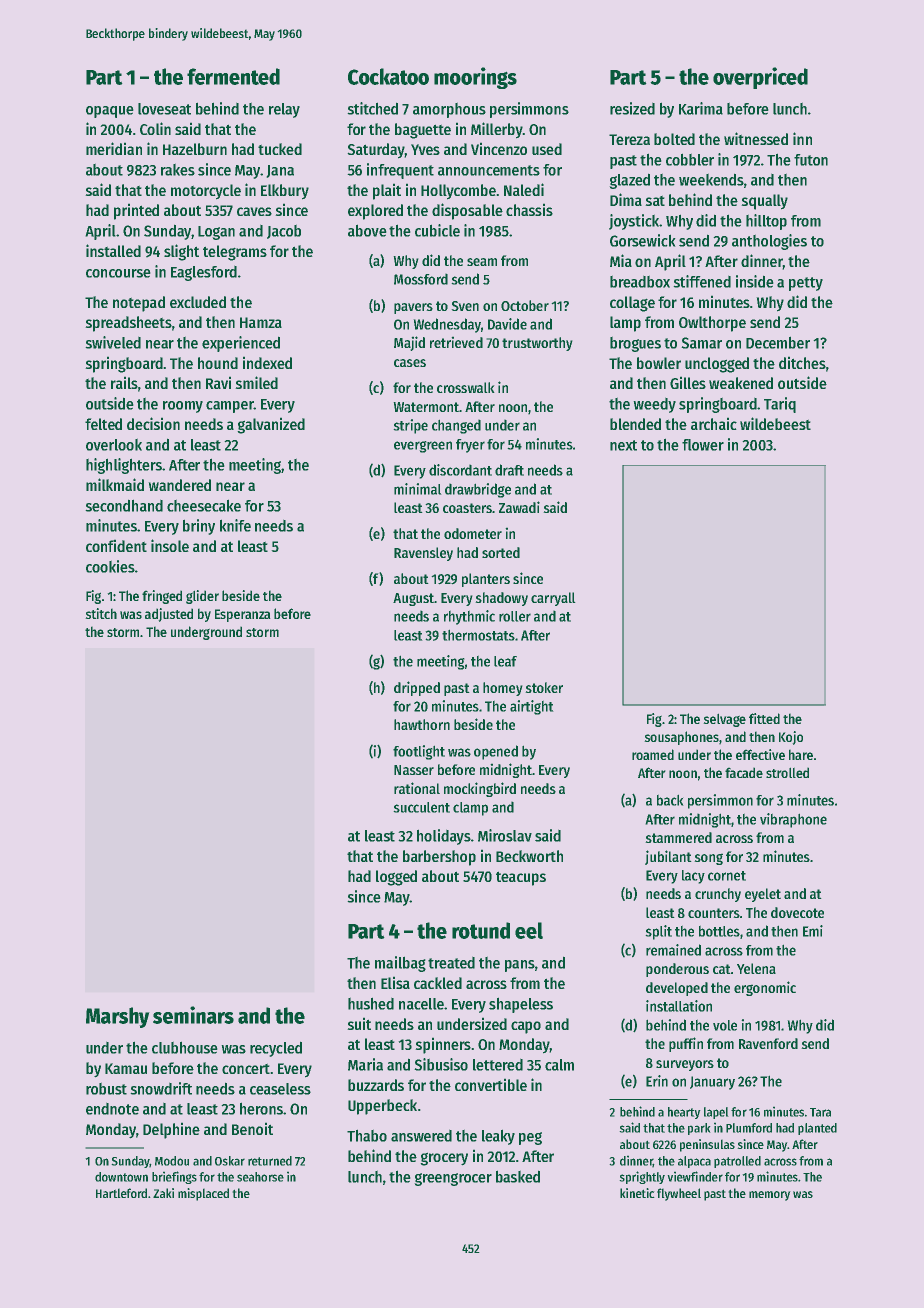  I want to click on Marshy, so click(118, 1017).
